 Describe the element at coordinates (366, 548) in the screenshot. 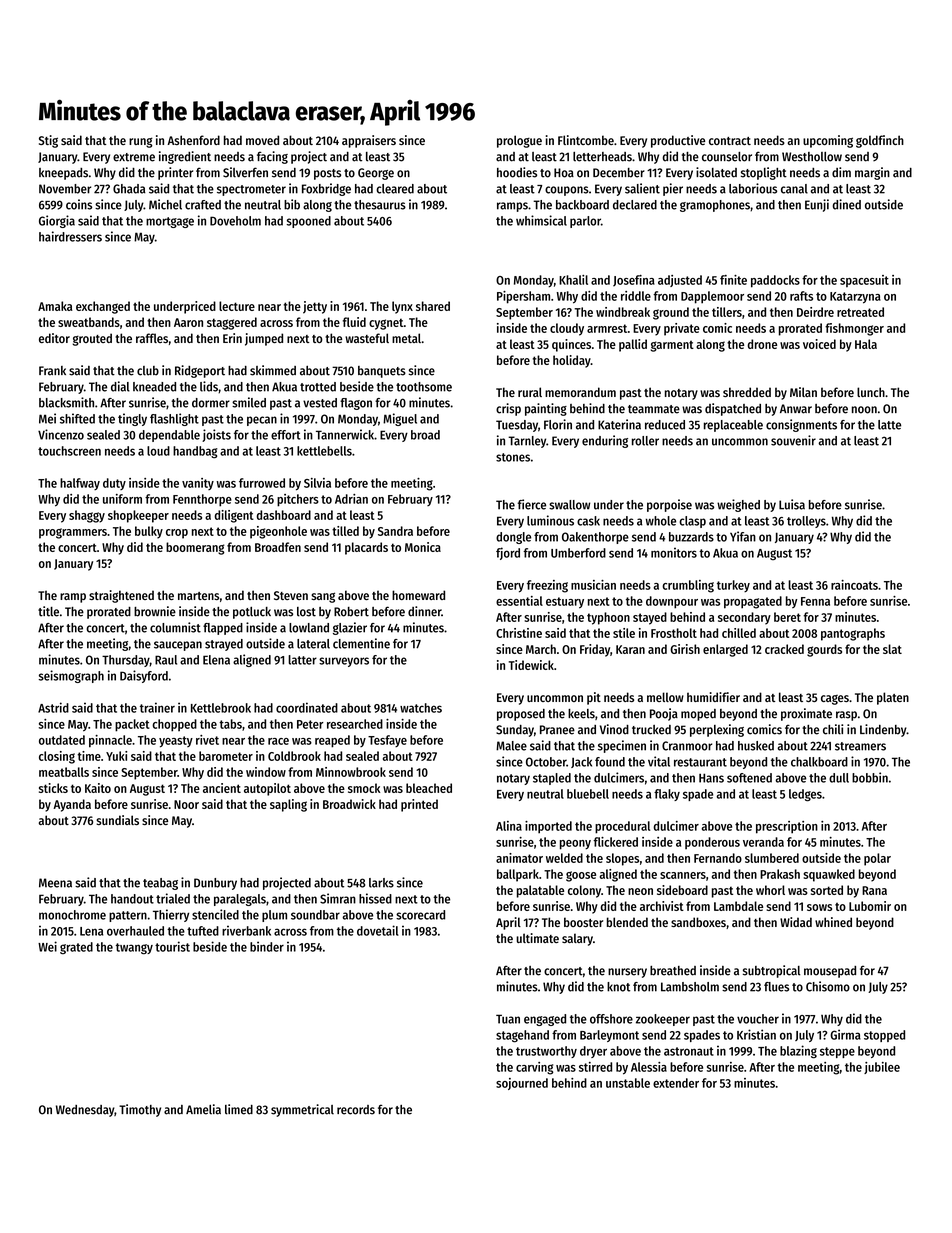

I see `placards` at that location.
